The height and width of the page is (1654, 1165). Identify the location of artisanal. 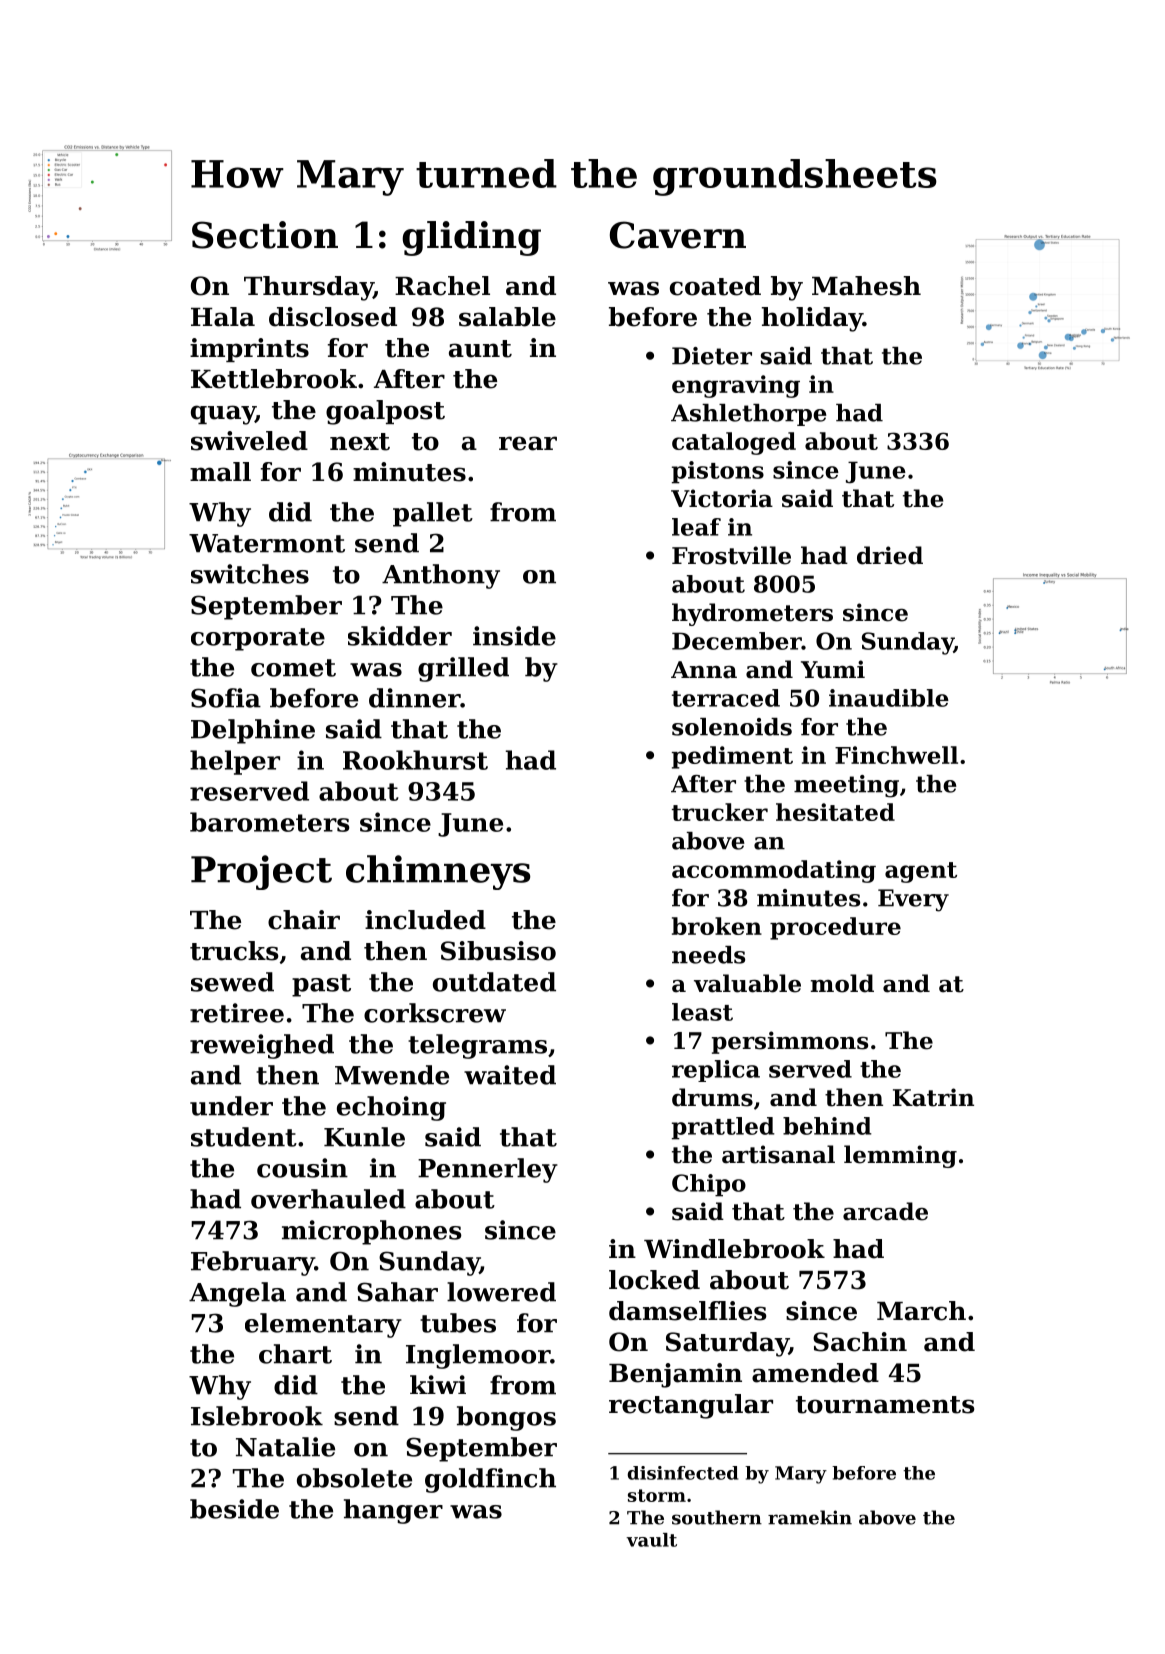
(778, 1154).
